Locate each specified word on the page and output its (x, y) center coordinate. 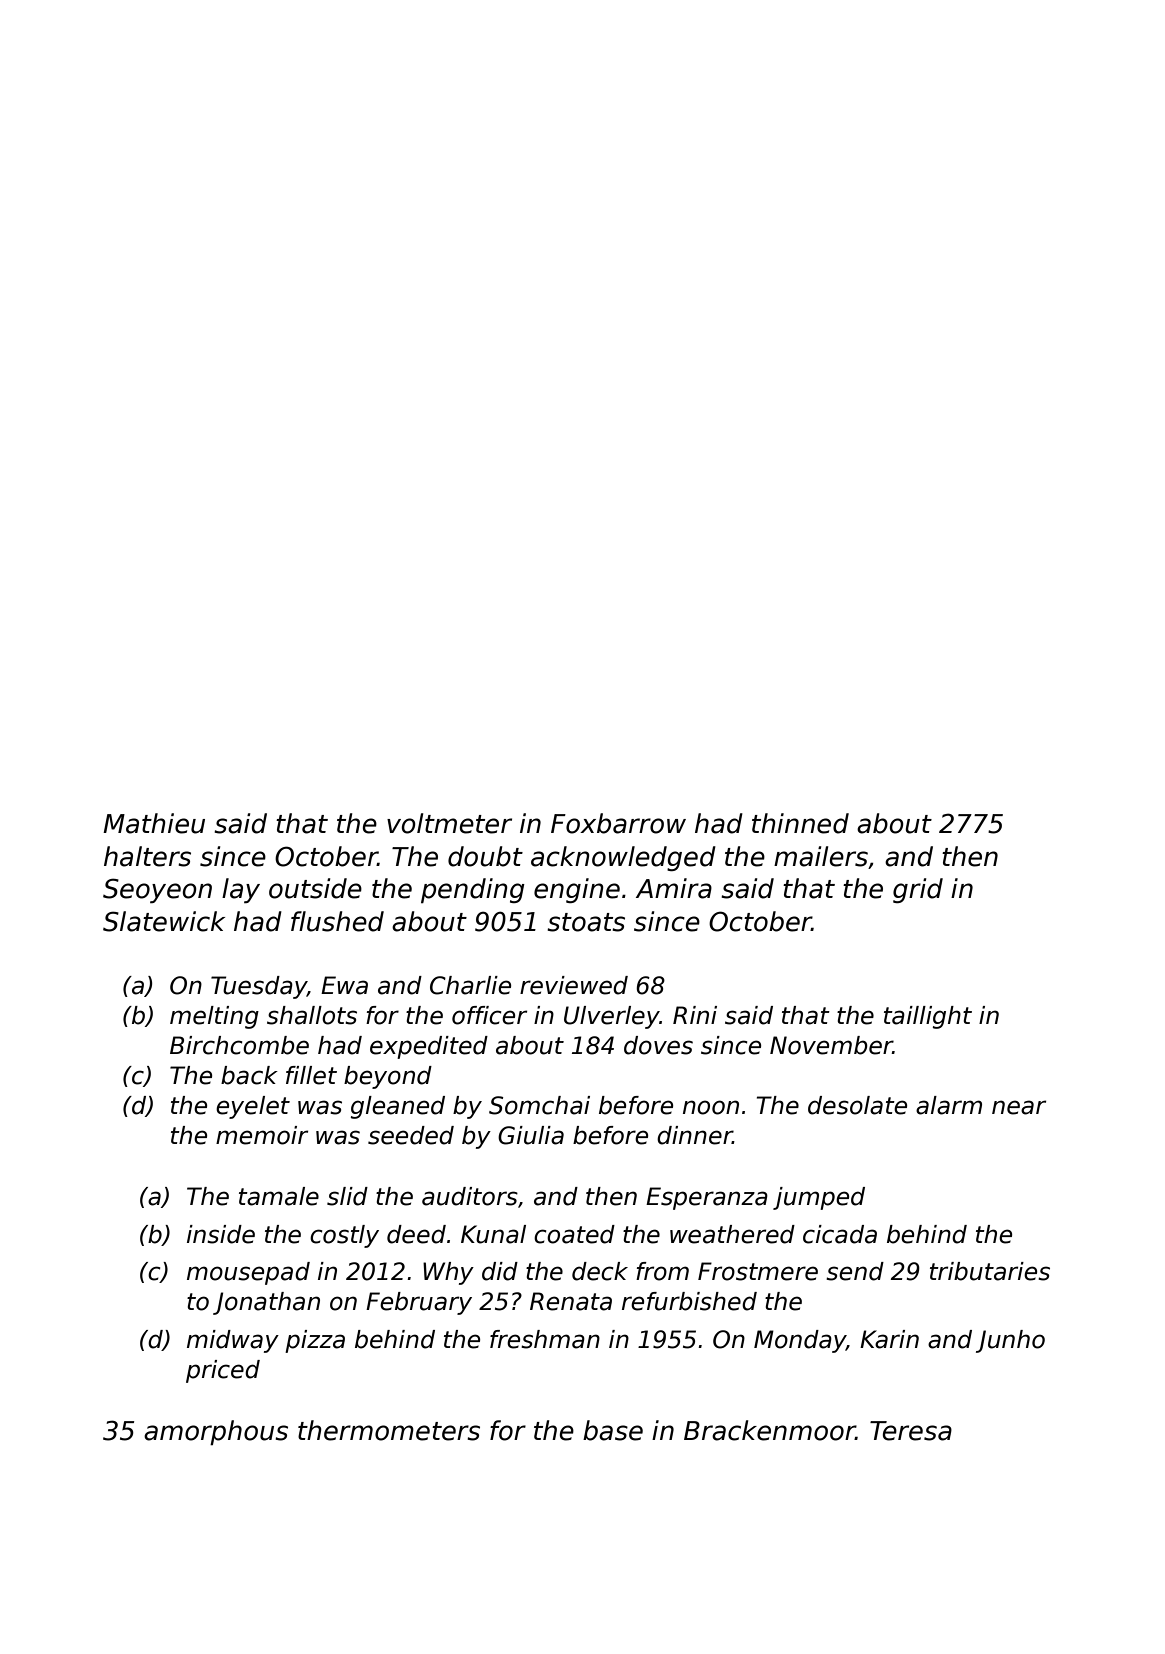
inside (221, 1234)
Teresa (911, 1431)
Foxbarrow (618, 823)
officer (489, 1015)
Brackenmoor (770, 1430)
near (1019, 1107)
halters (147, 856)
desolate (857, 1105)
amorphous (216, 1432)
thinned (800, 823)
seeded (411, 1135)
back (249, 1075)
